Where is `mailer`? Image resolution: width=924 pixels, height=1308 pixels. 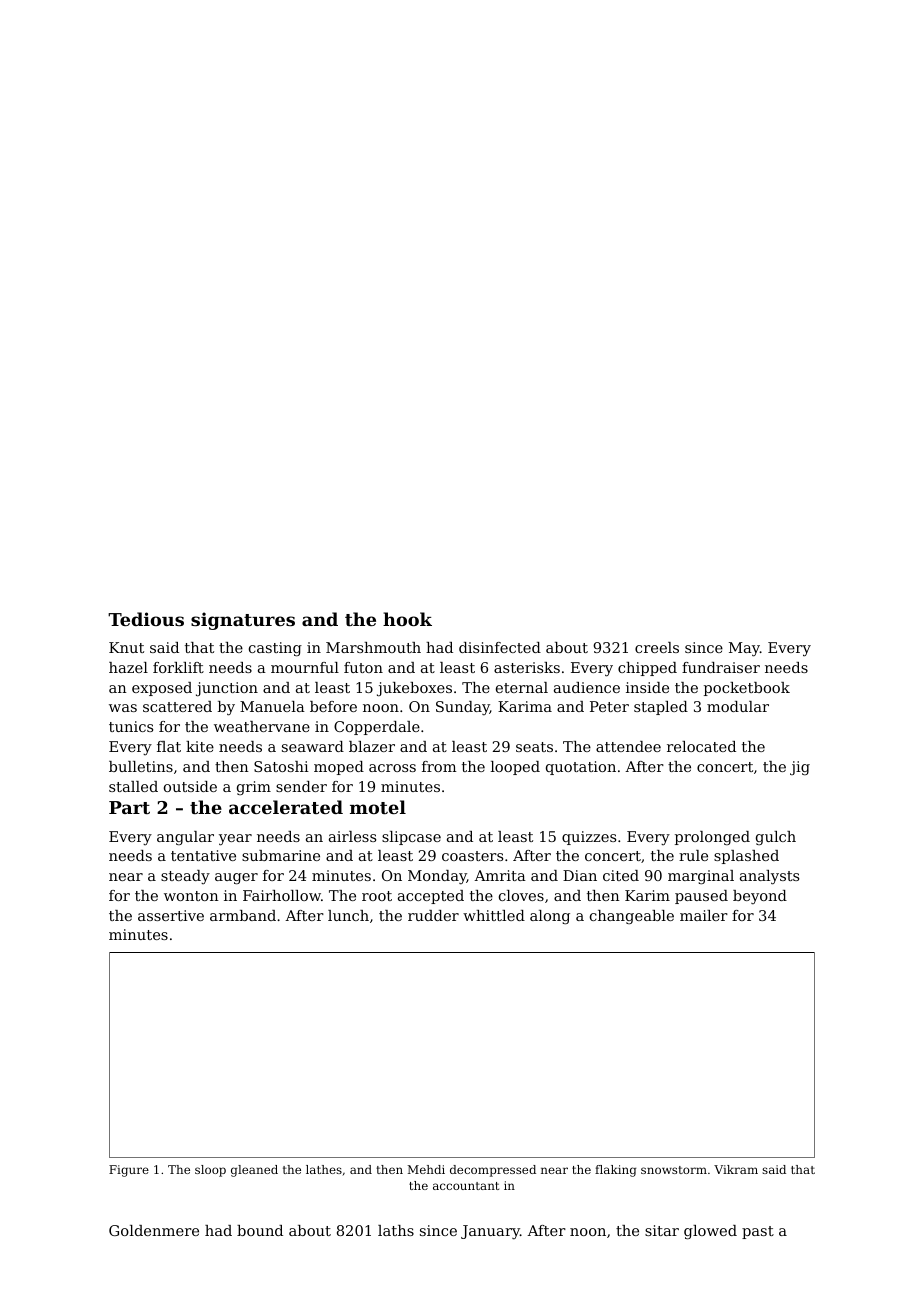
mailer is located at coordinates (704, 915).
